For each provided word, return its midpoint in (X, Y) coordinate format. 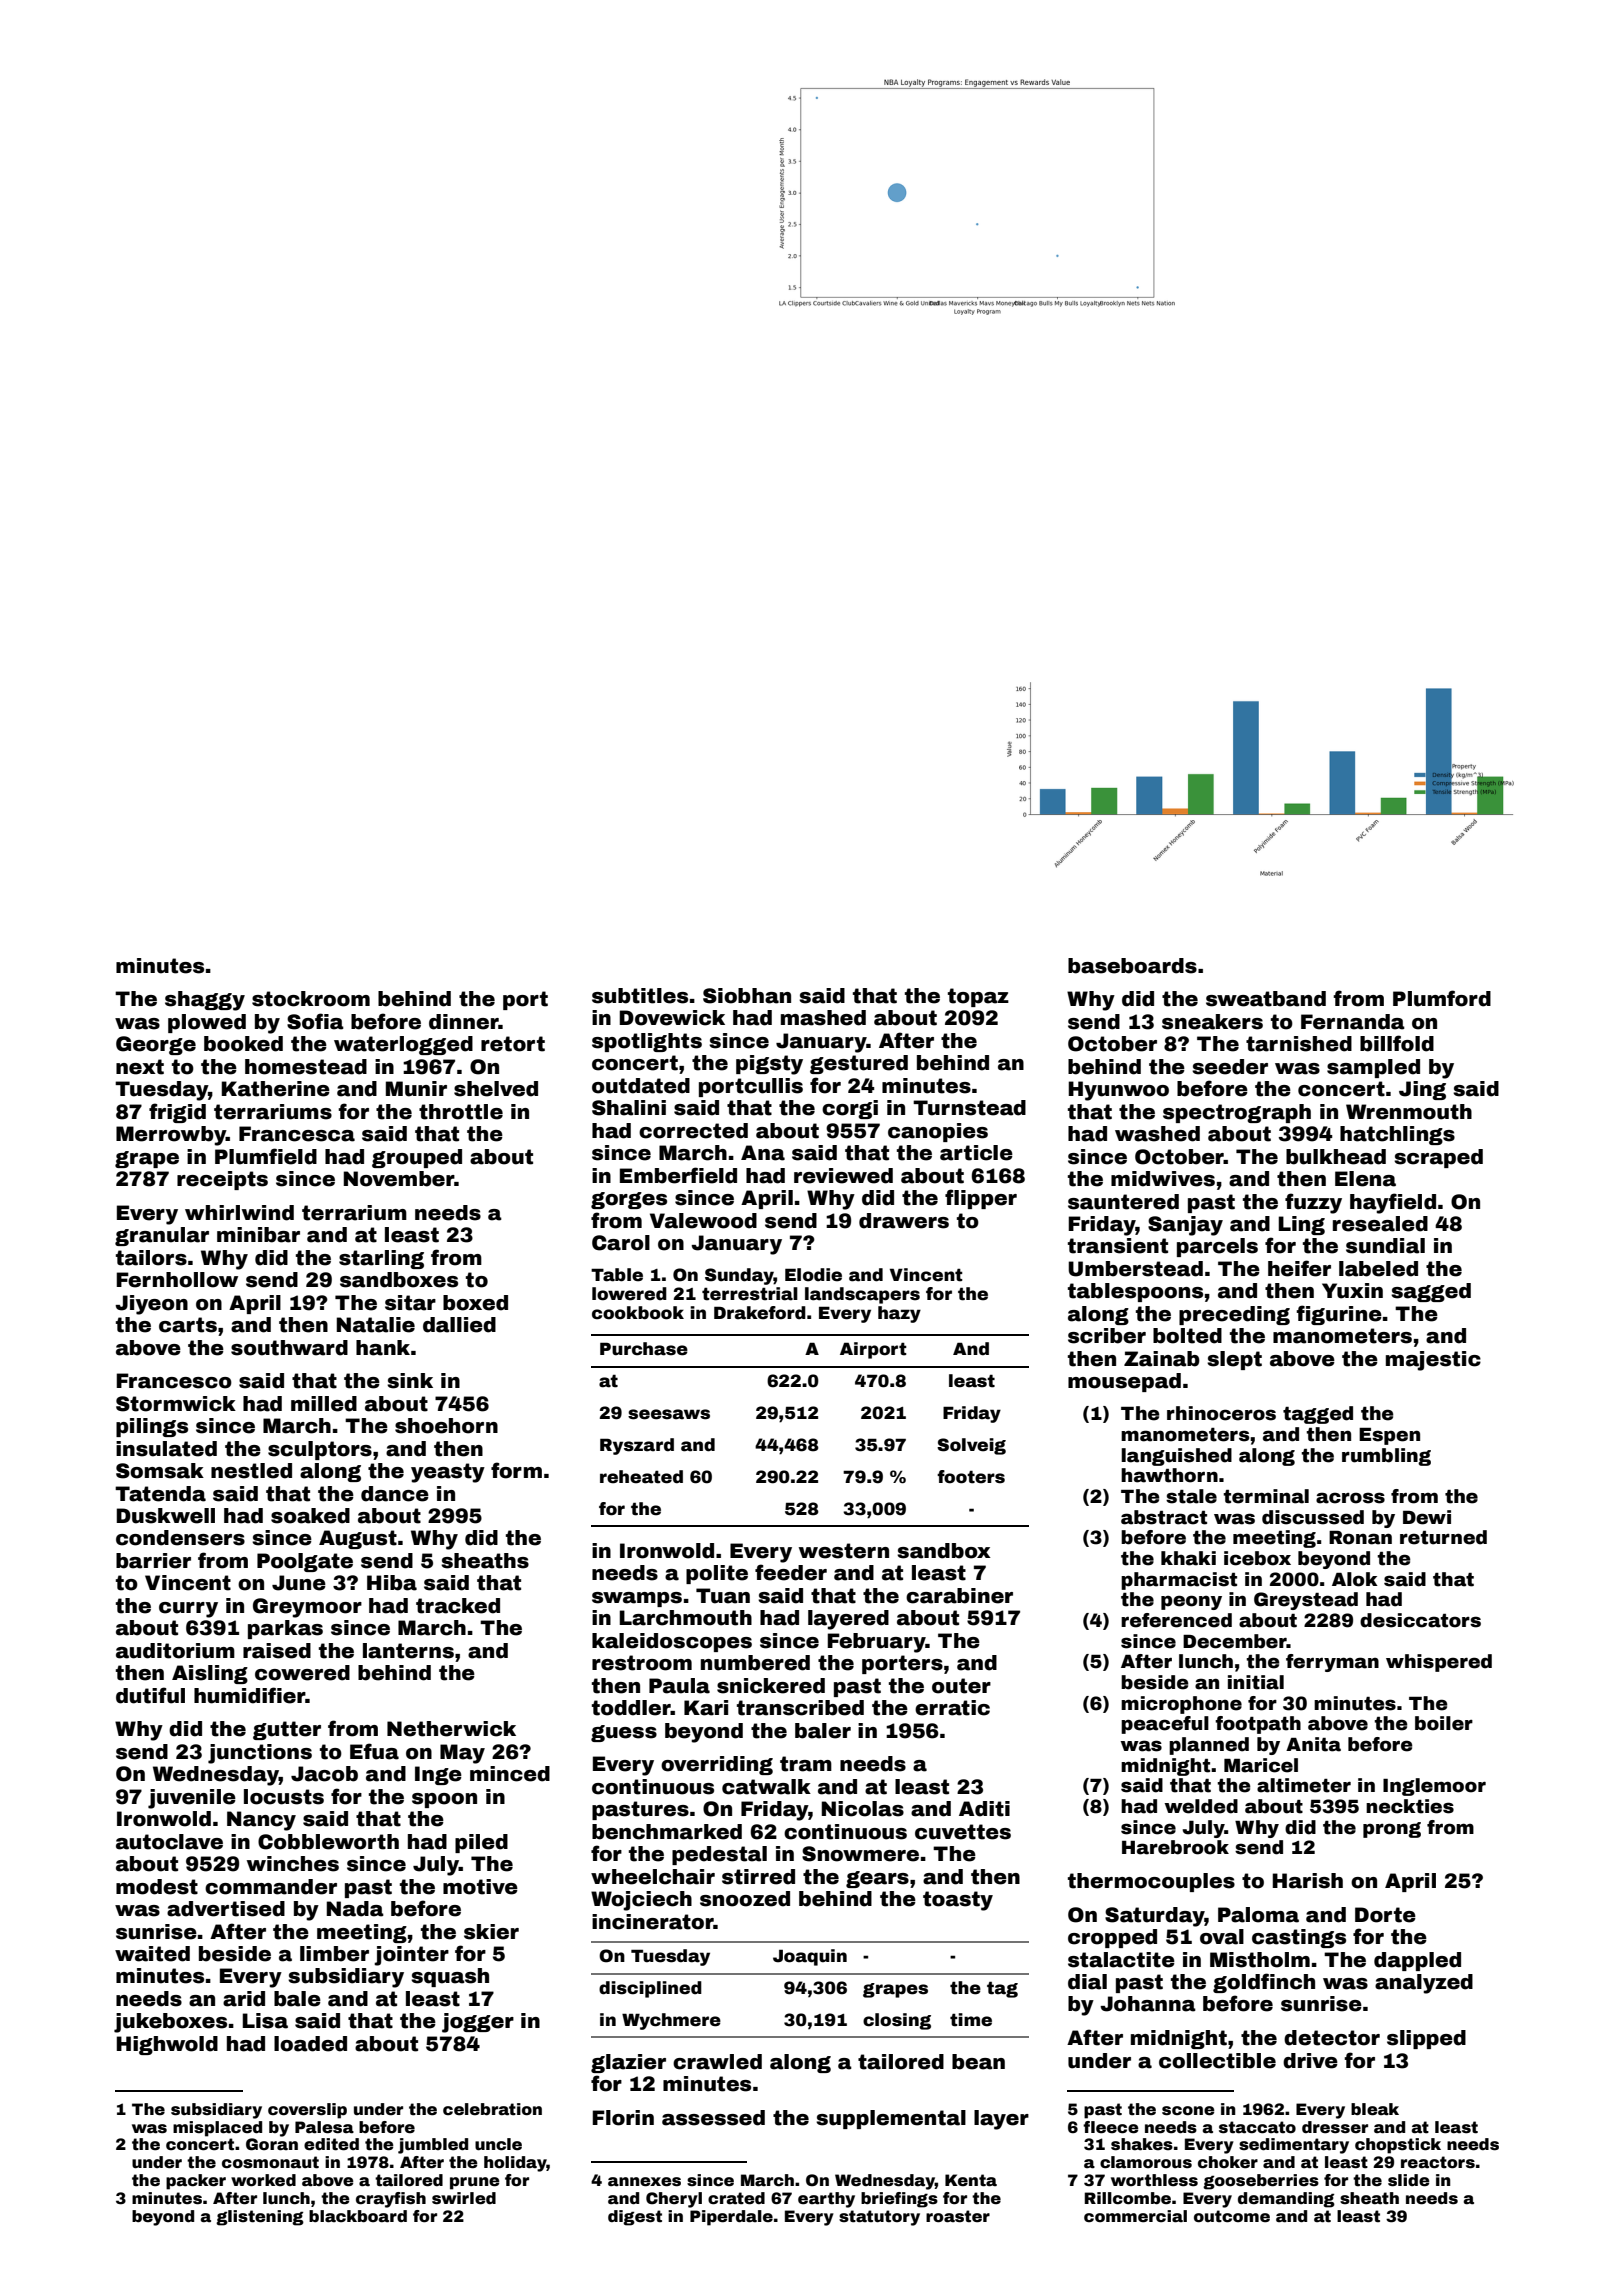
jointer (411, 1956)
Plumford (1442, 998)
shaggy (205, 1001)
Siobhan (747, 996)
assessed (713, 2118)
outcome (1232, 2216)
